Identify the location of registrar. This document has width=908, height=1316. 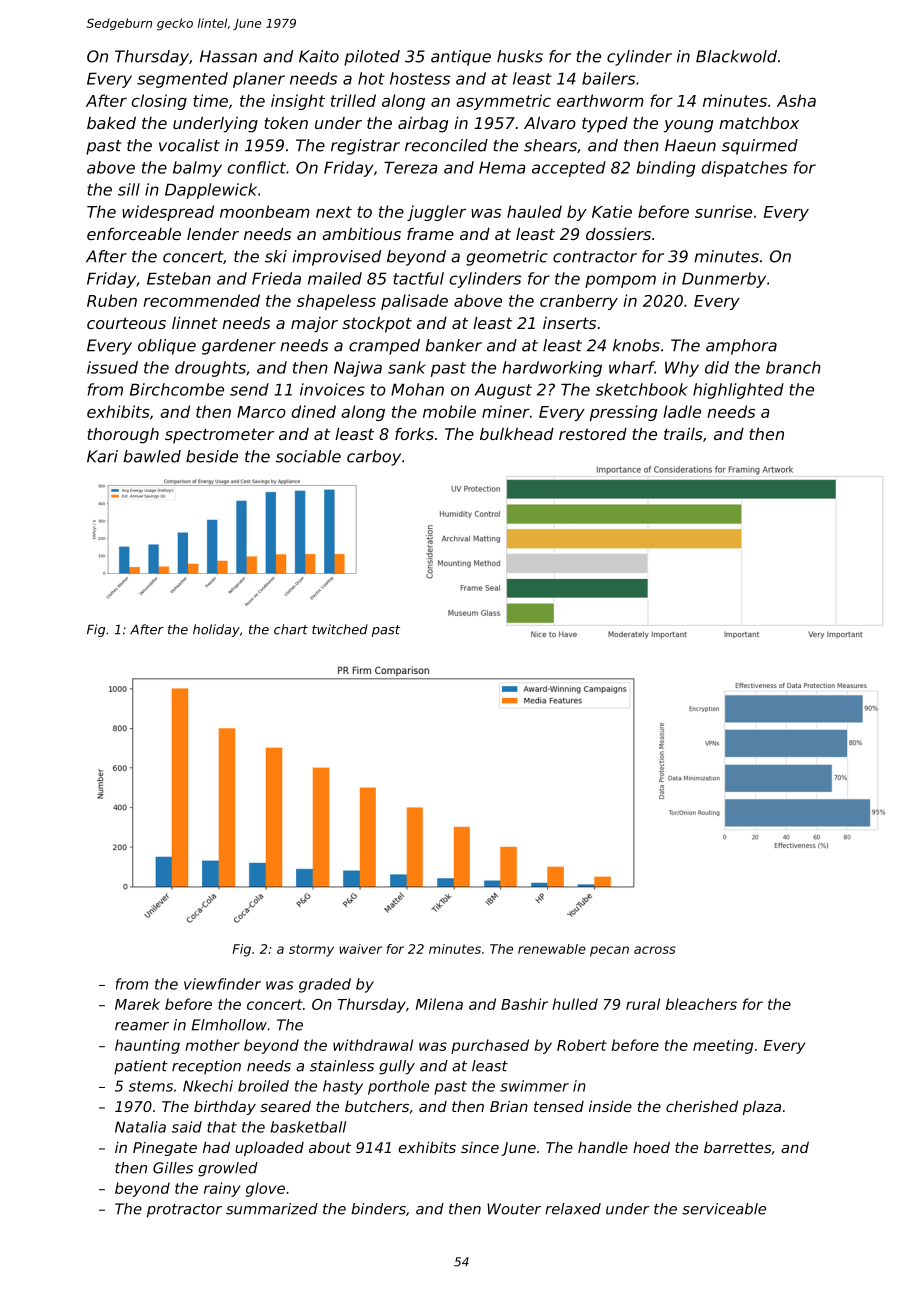
(365, 147).
